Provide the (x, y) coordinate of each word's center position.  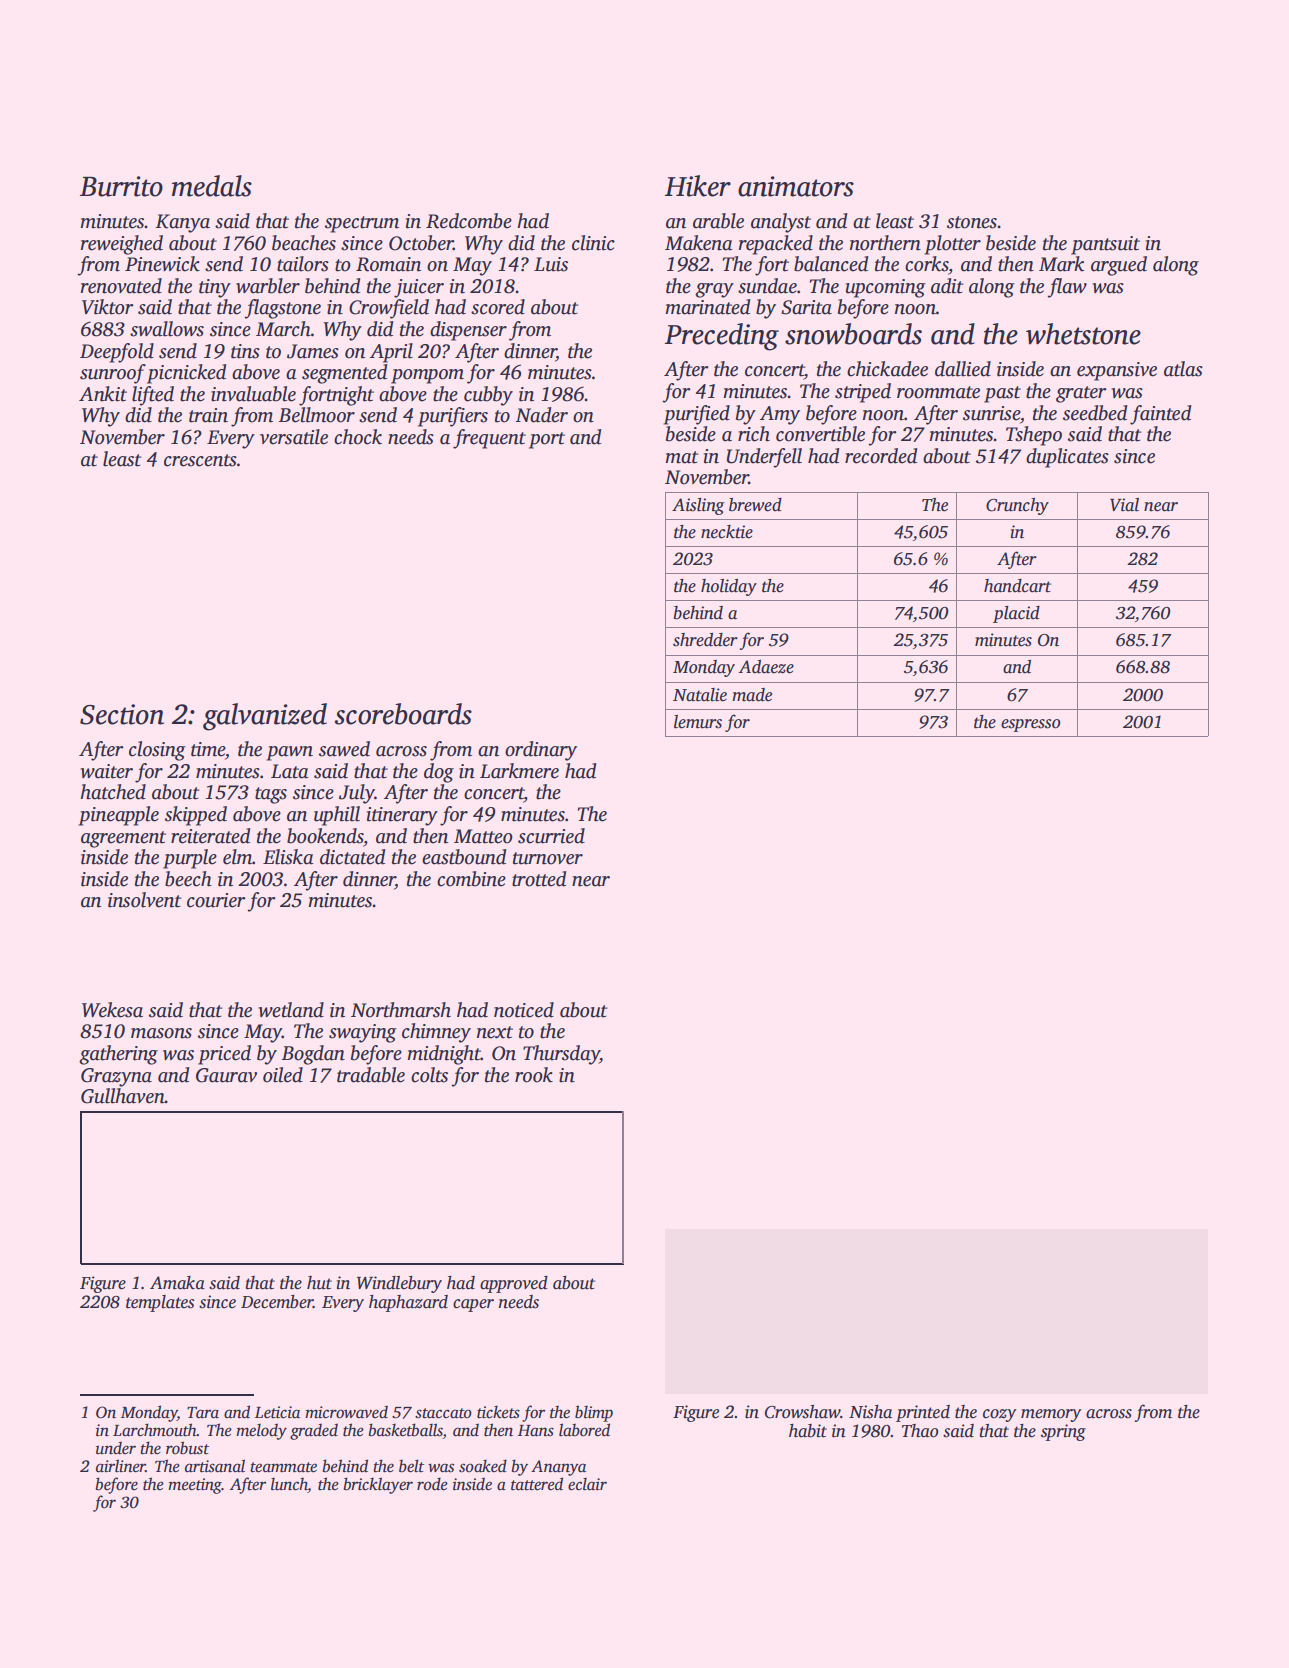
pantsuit (1105, 245)
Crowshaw (802, 1412)
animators (796, 186)
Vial (1124, 505)
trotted (539, 879)
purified (697, 415)
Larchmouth (155, 1430)
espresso (1031, 725)
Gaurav (226, 1075)
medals (212, 186)
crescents (200, 460)
